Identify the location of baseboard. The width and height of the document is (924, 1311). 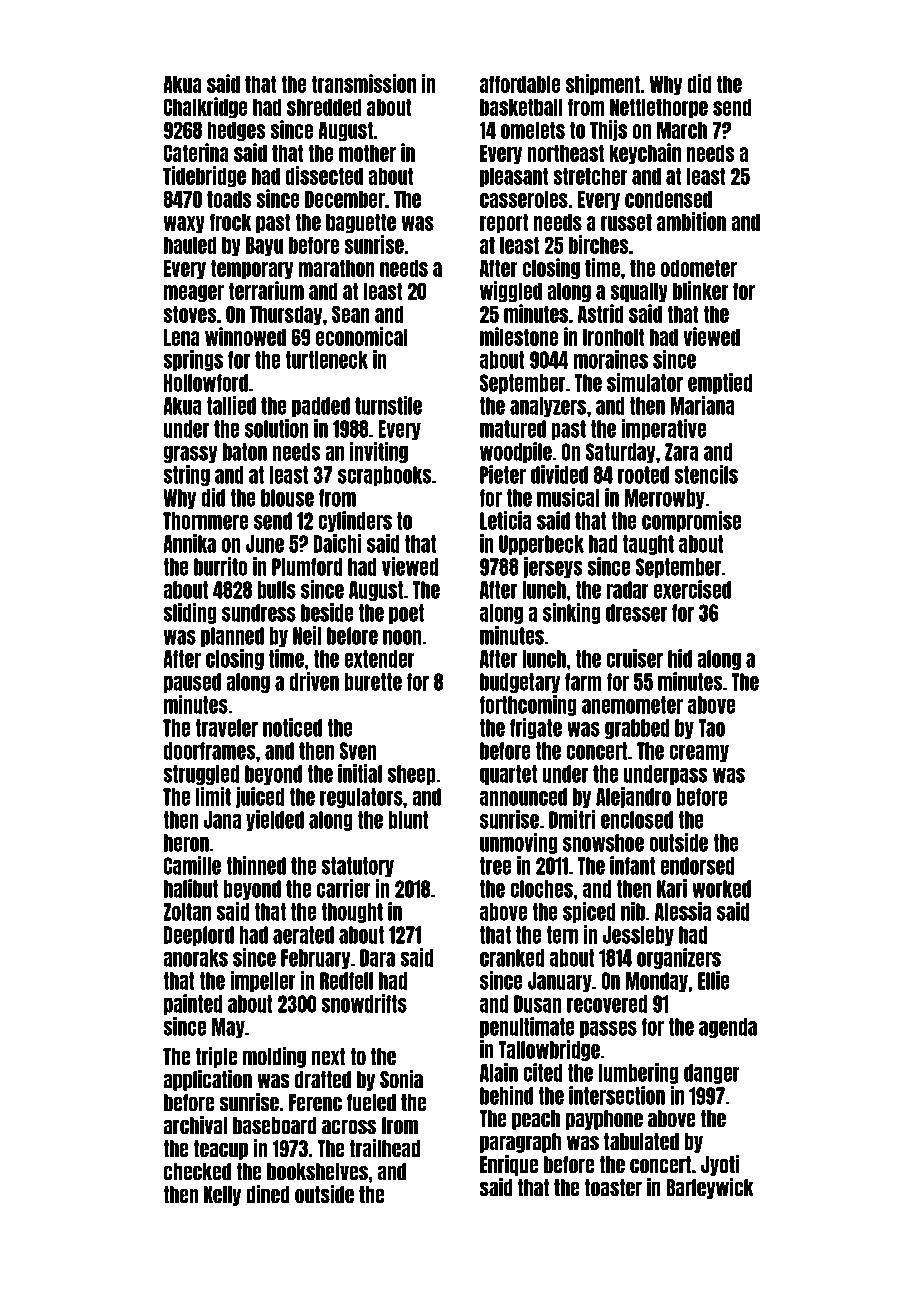
(275, 1126).
